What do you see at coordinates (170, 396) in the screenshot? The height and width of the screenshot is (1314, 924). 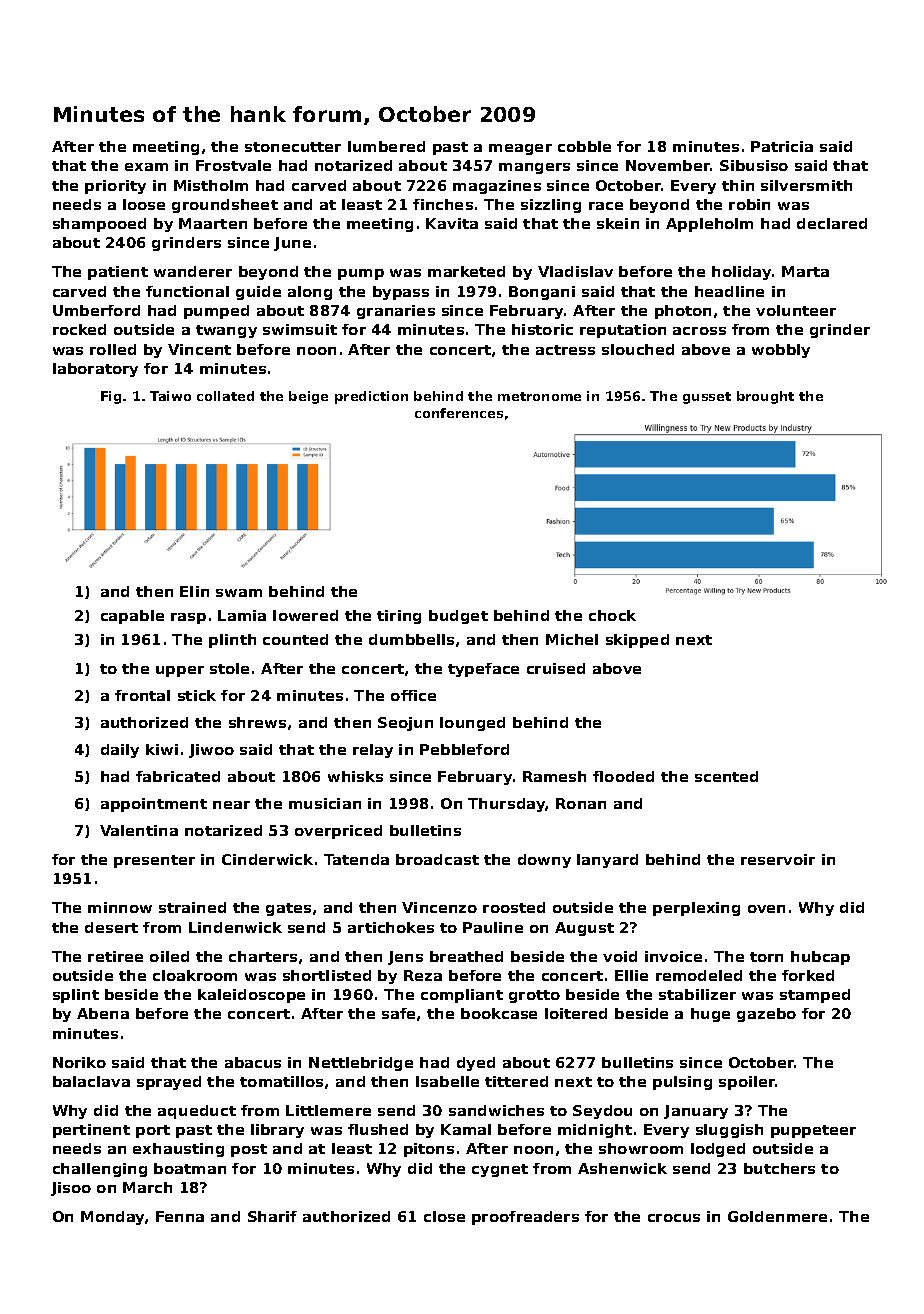 I see `Taiwo` at bounding box center [170, 396].
